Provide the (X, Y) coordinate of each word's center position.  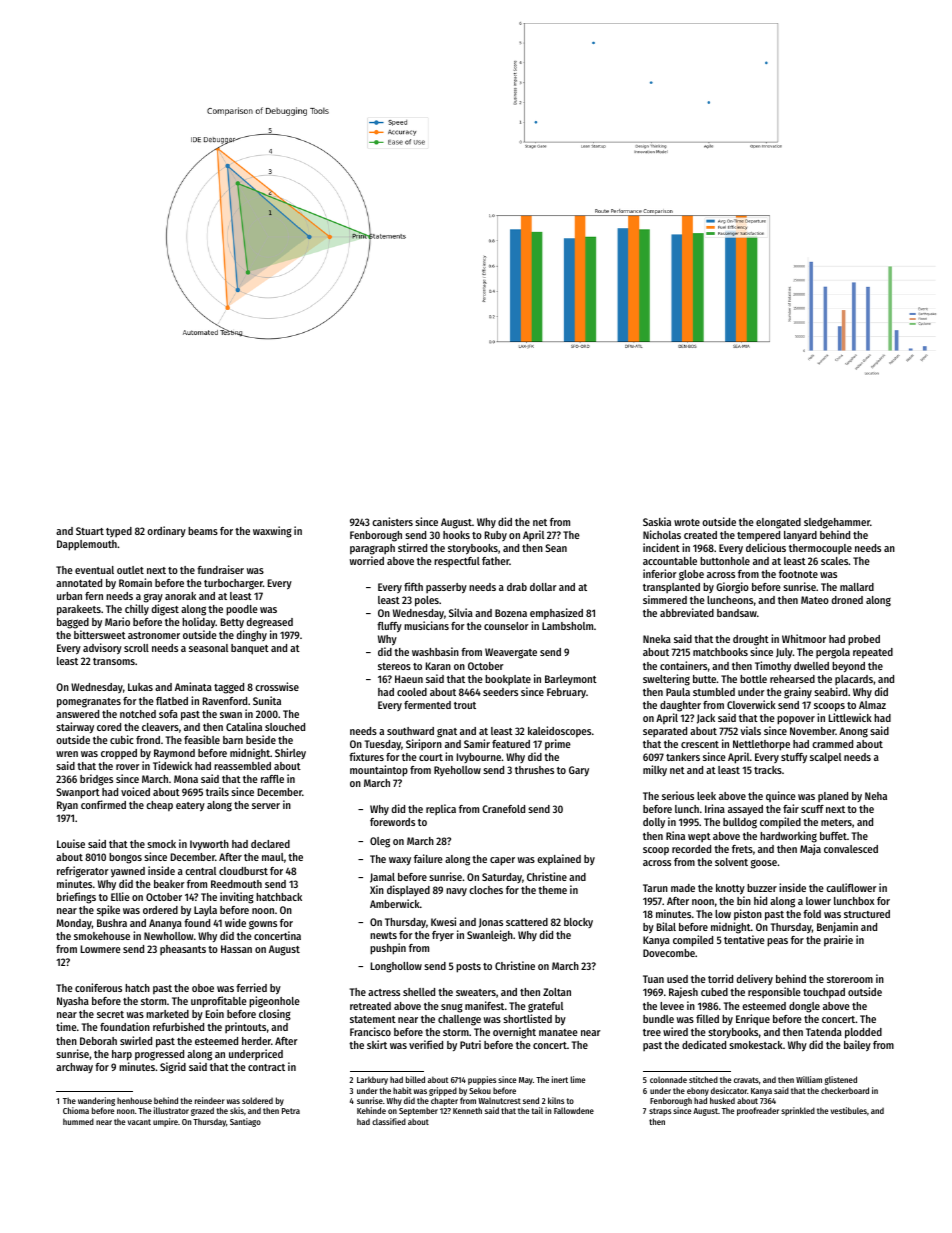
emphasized (556, 614)
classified (389, 1121)
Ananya (165, 924)
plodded (863, 1033)
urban (69, 596)
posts (468, 968)
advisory (102, 649)
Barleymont (571, 680)
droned (847, 600)
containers (683, 665)
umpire (165, 1122)
